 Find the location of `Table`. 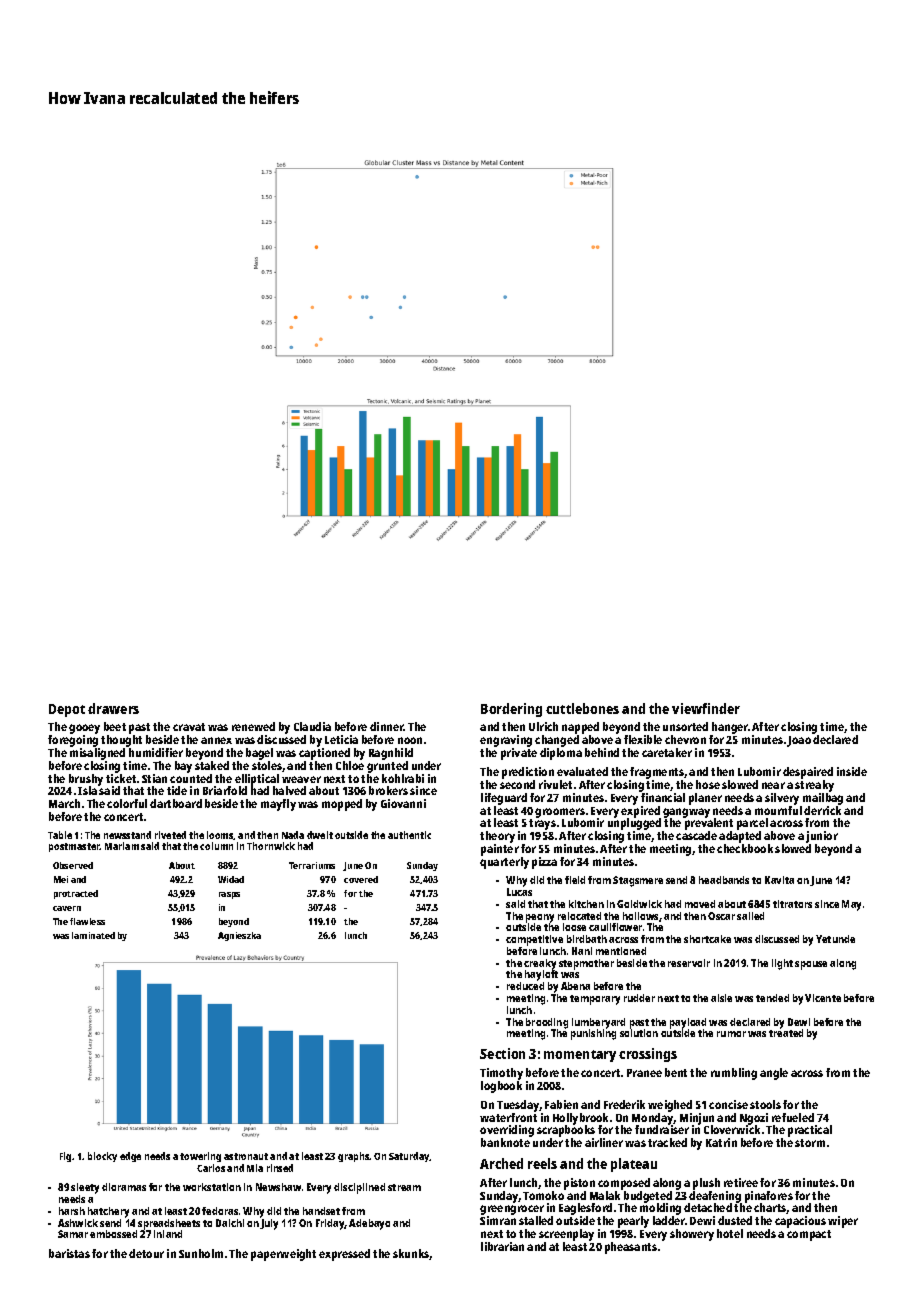

Table is located at coordinates (60, 835).
